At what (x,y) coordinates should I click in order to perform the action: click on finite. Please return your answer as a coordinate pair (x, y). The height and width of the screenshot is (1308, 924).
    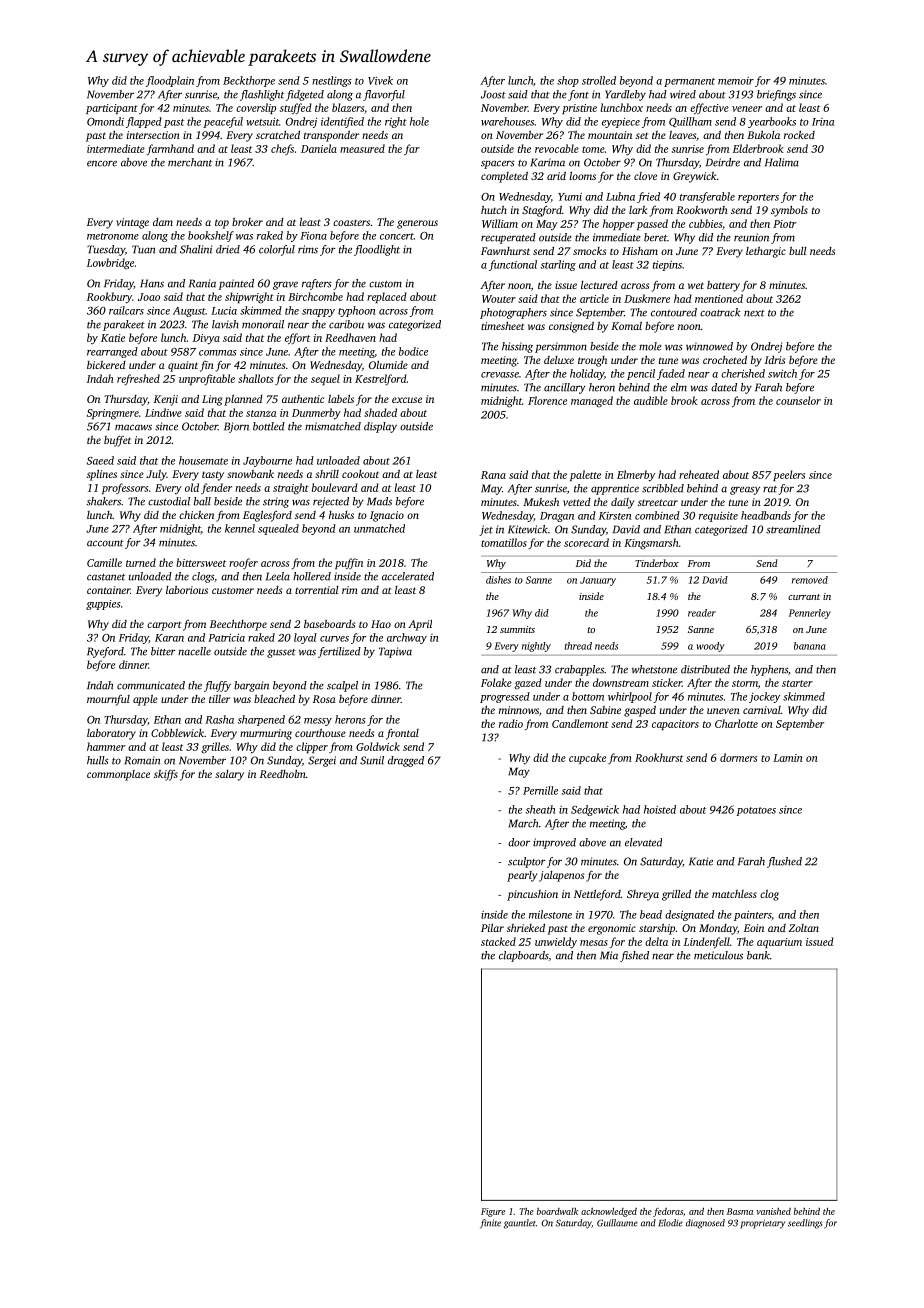
    Looking at the image, I should click on (490, 1224).
